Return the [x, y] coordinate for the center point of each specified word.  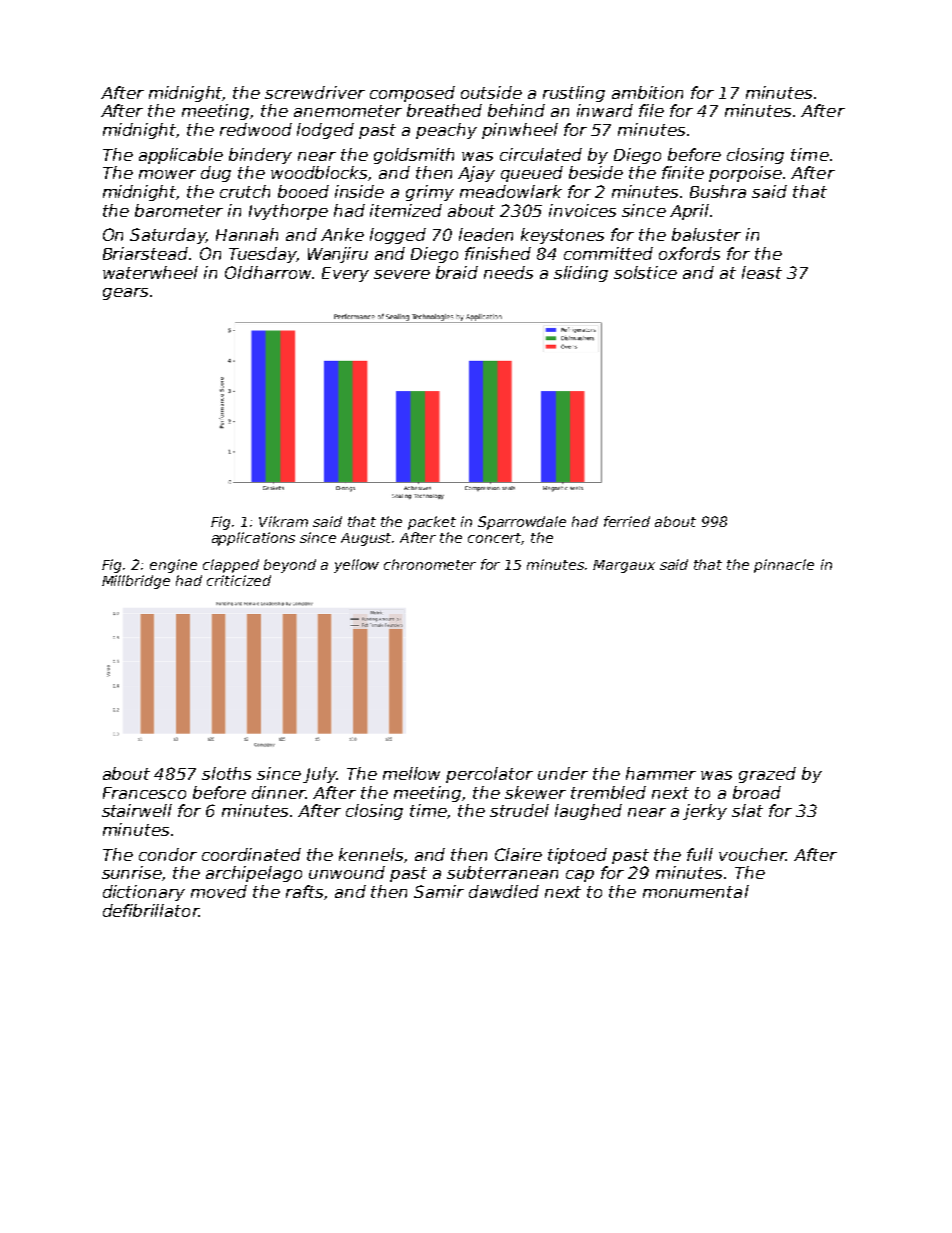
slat [747, 810]
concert [495, 539]
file [651, 110]
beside [596, 172]
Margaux [624, 566]
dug [216, 174]
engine [173, 566]
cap [580, 876]
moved [219, 891]
